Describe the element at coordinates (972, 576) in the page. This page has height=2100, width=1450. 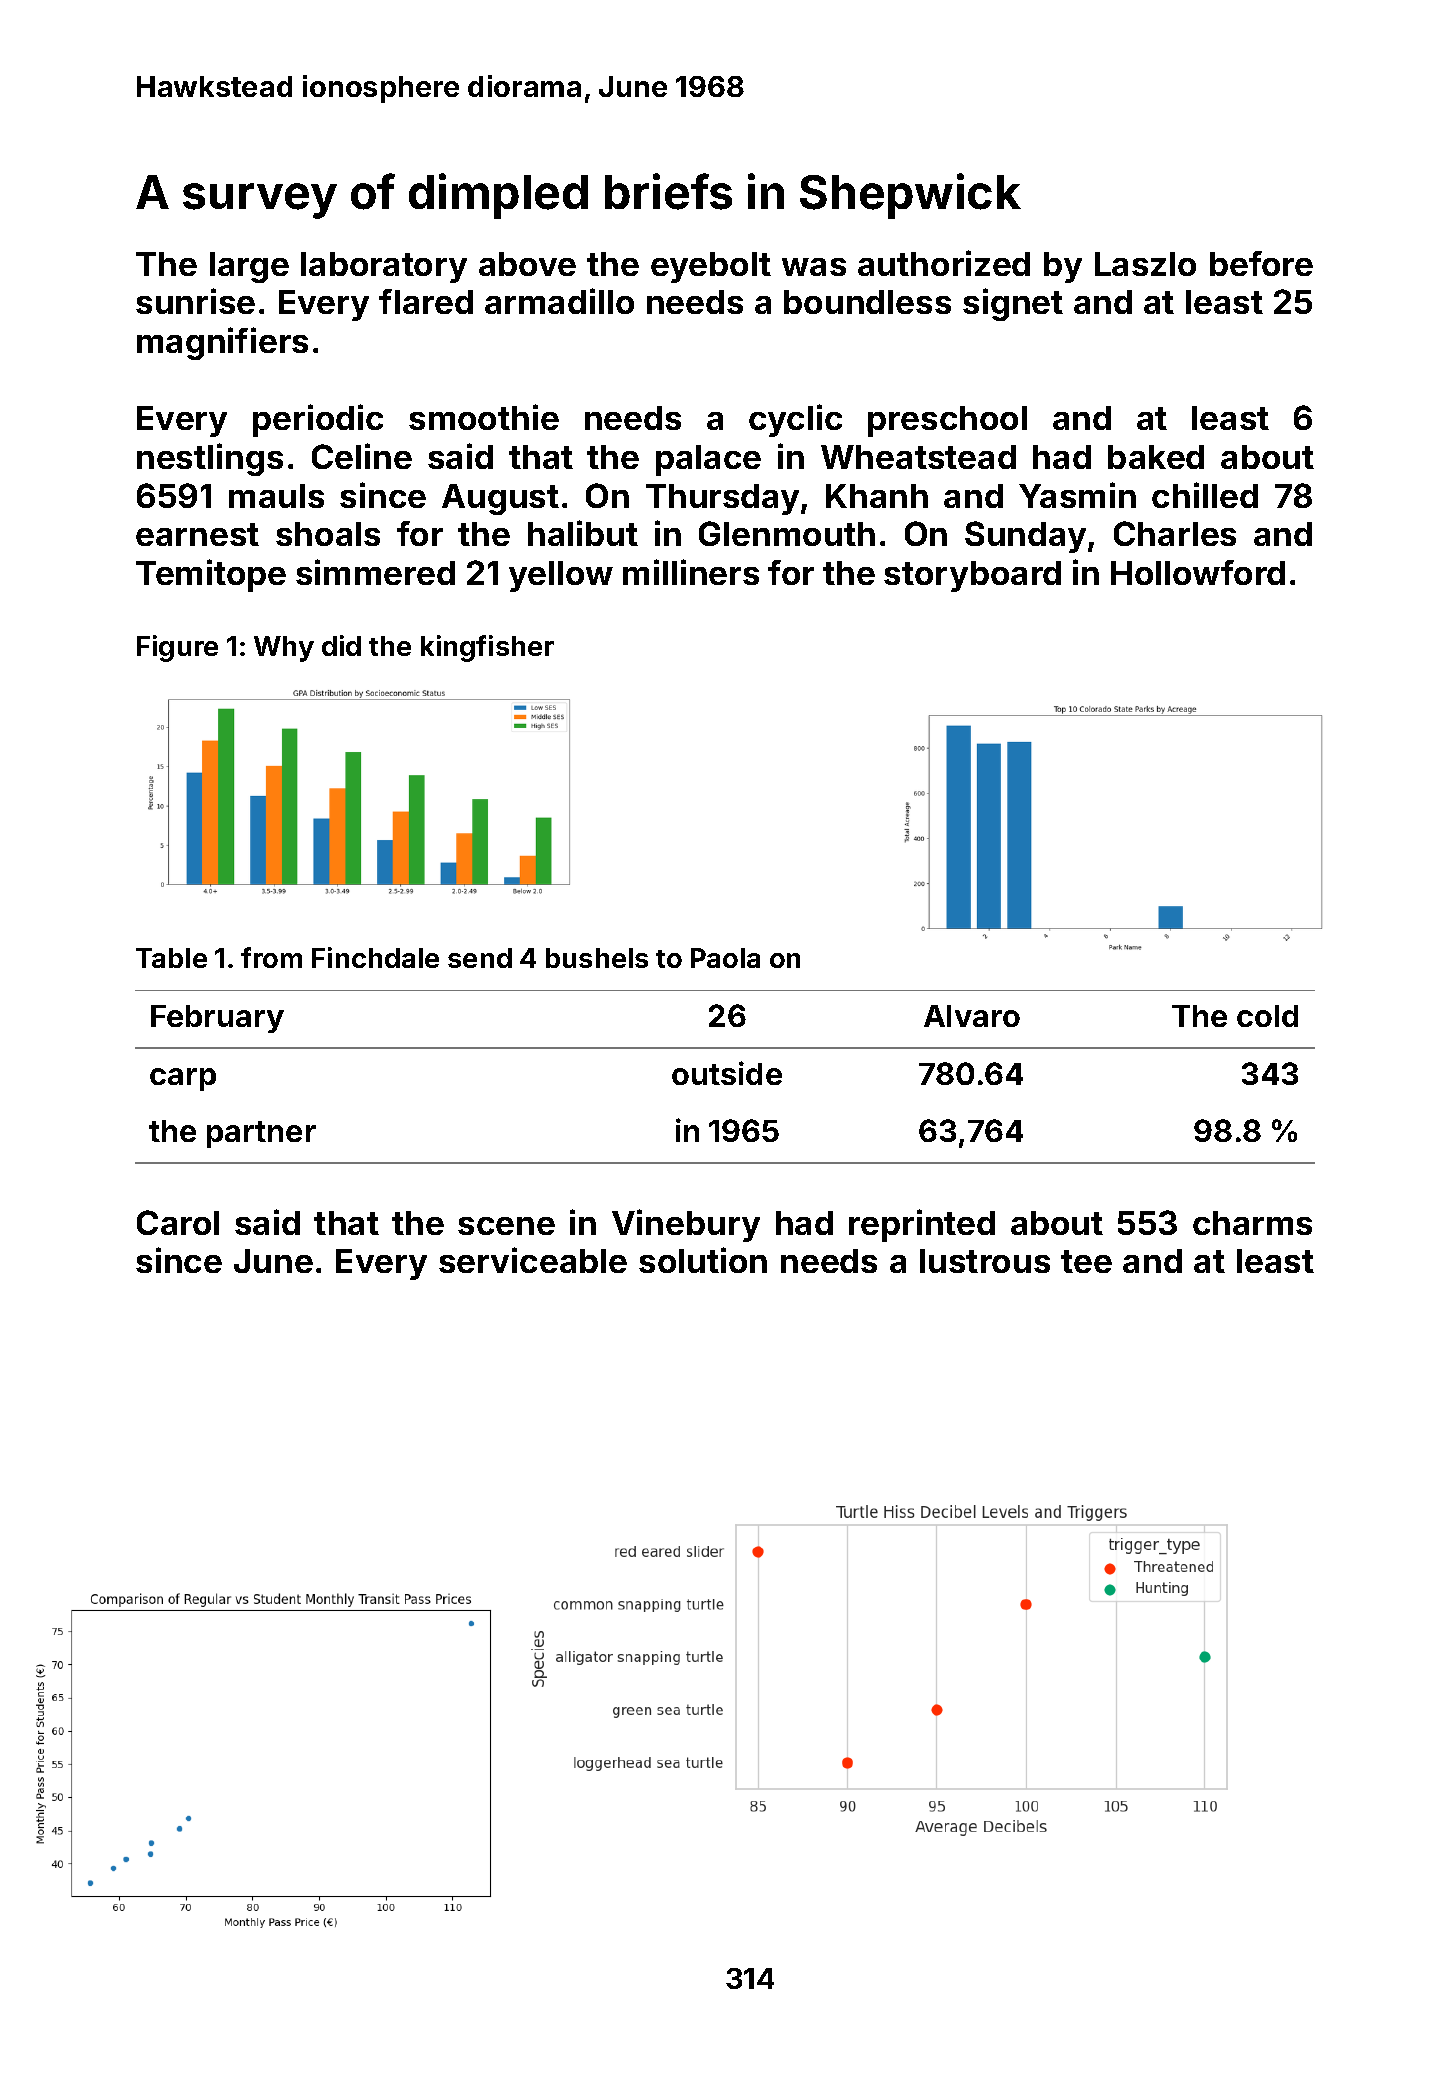
I see `storyboard` at that location.
